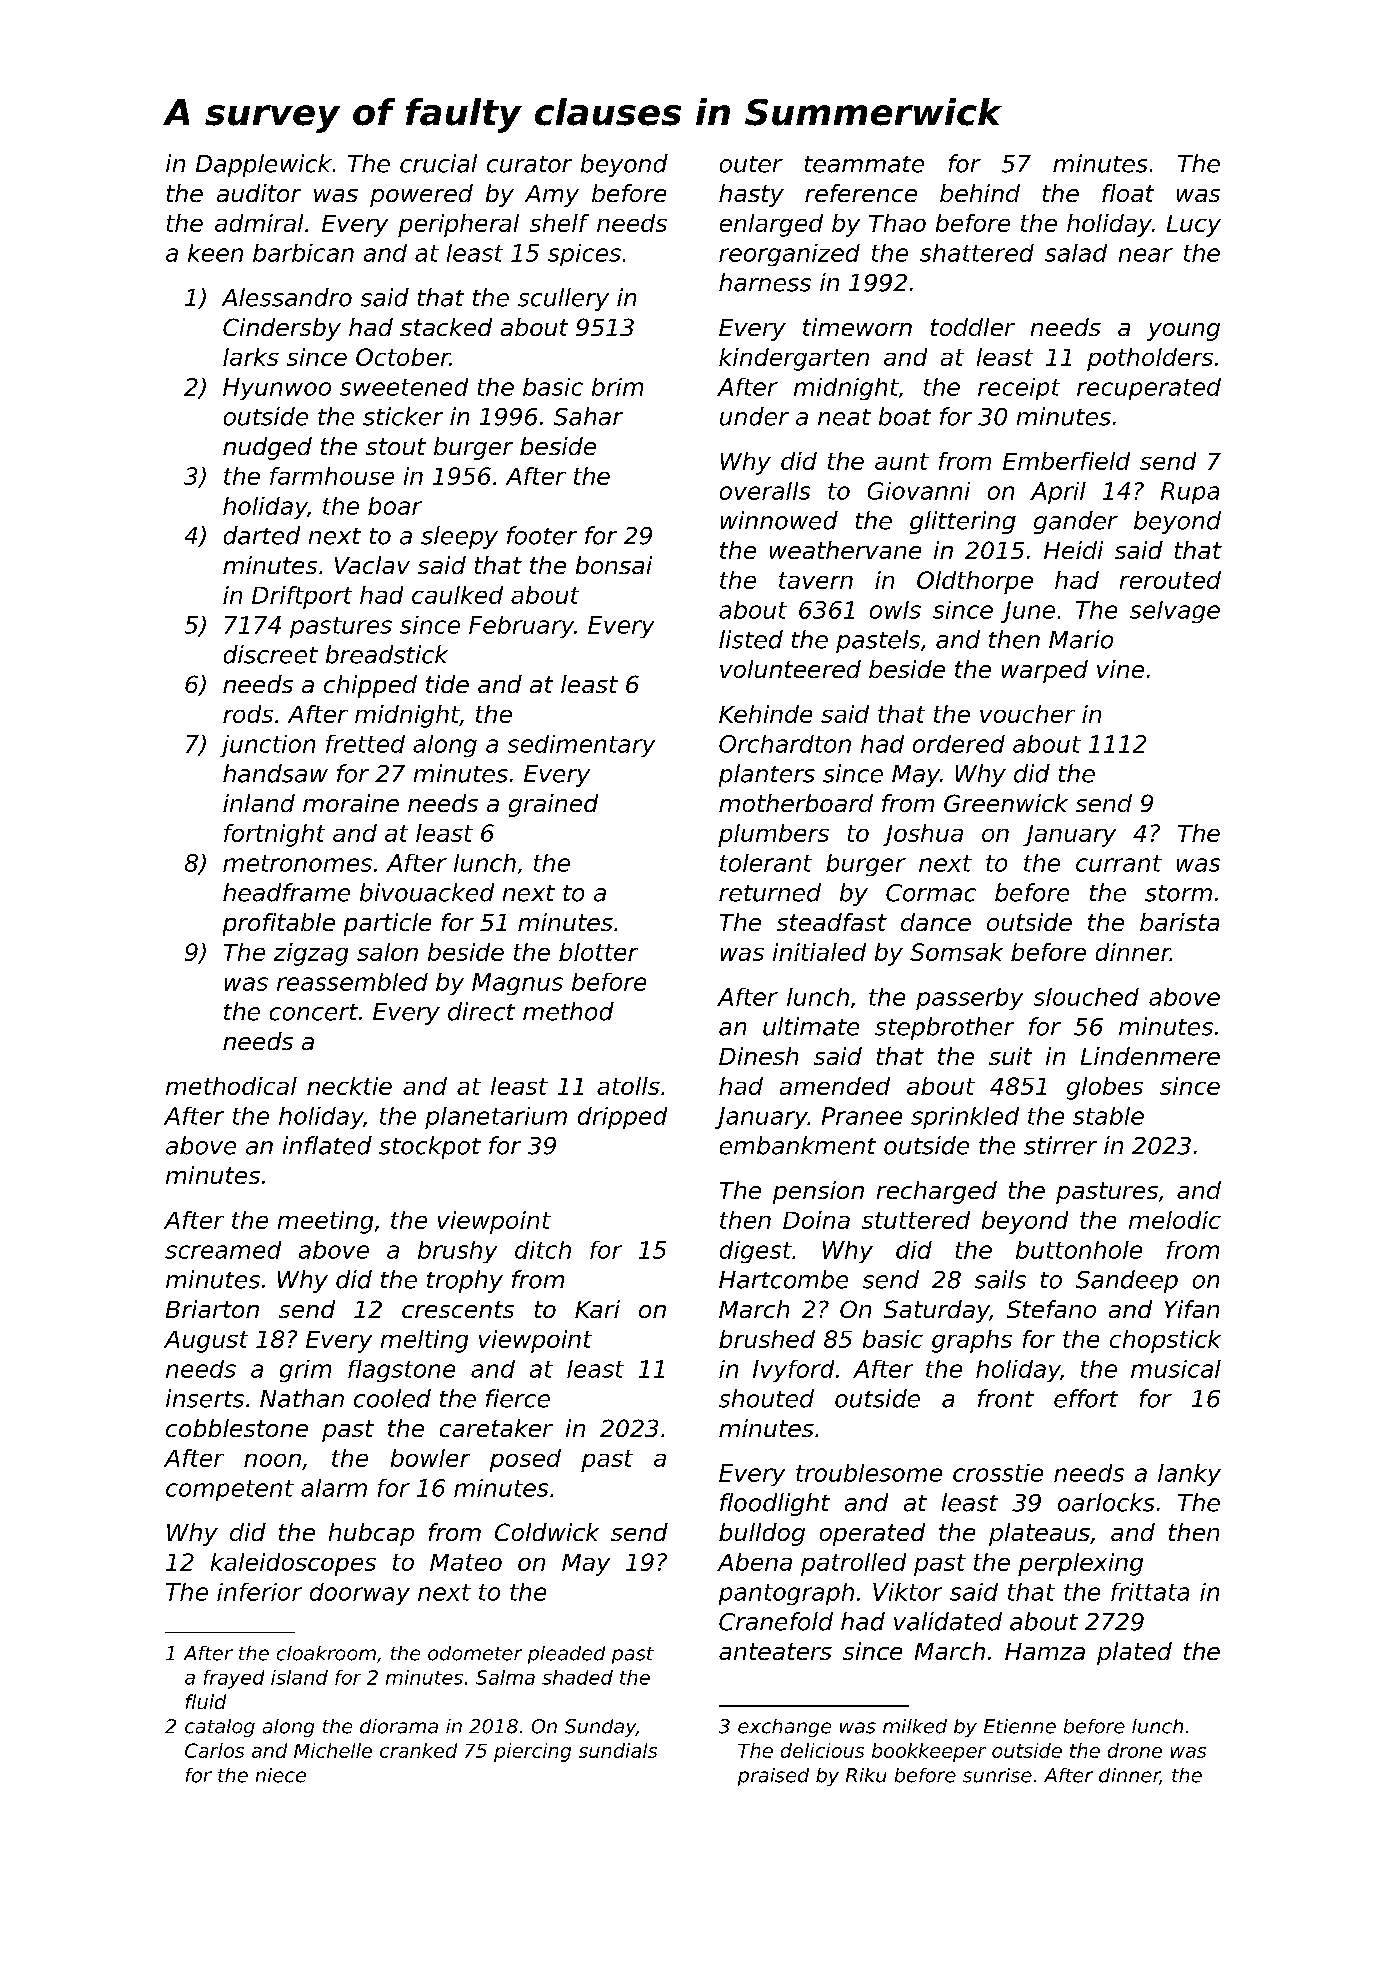 This image has height=1969, width=1386. What do you see at coordinates (274, 835) in the image?
I see `fortnight` at bounding box center [274, 835].
